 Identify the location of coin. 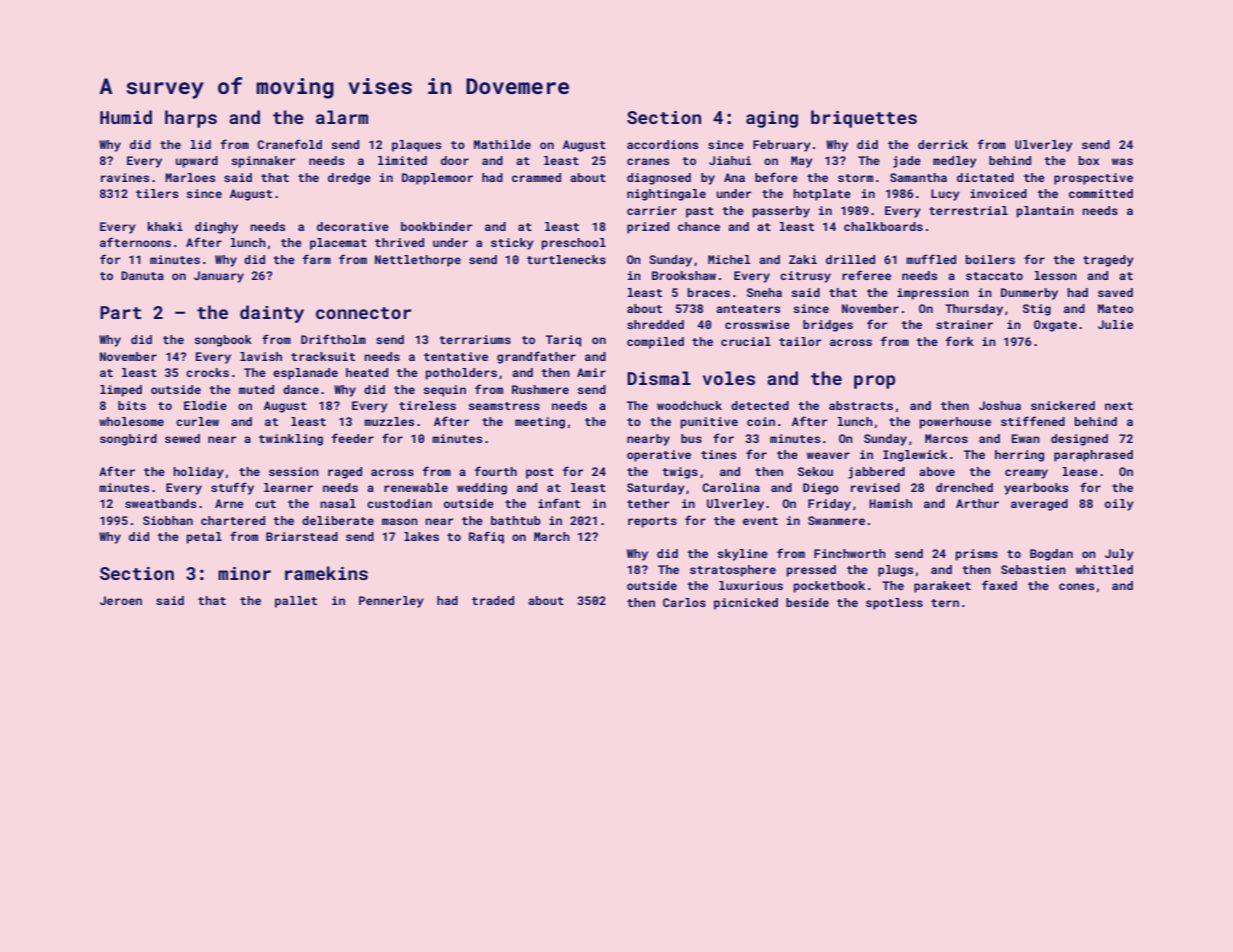
(761, 421).
